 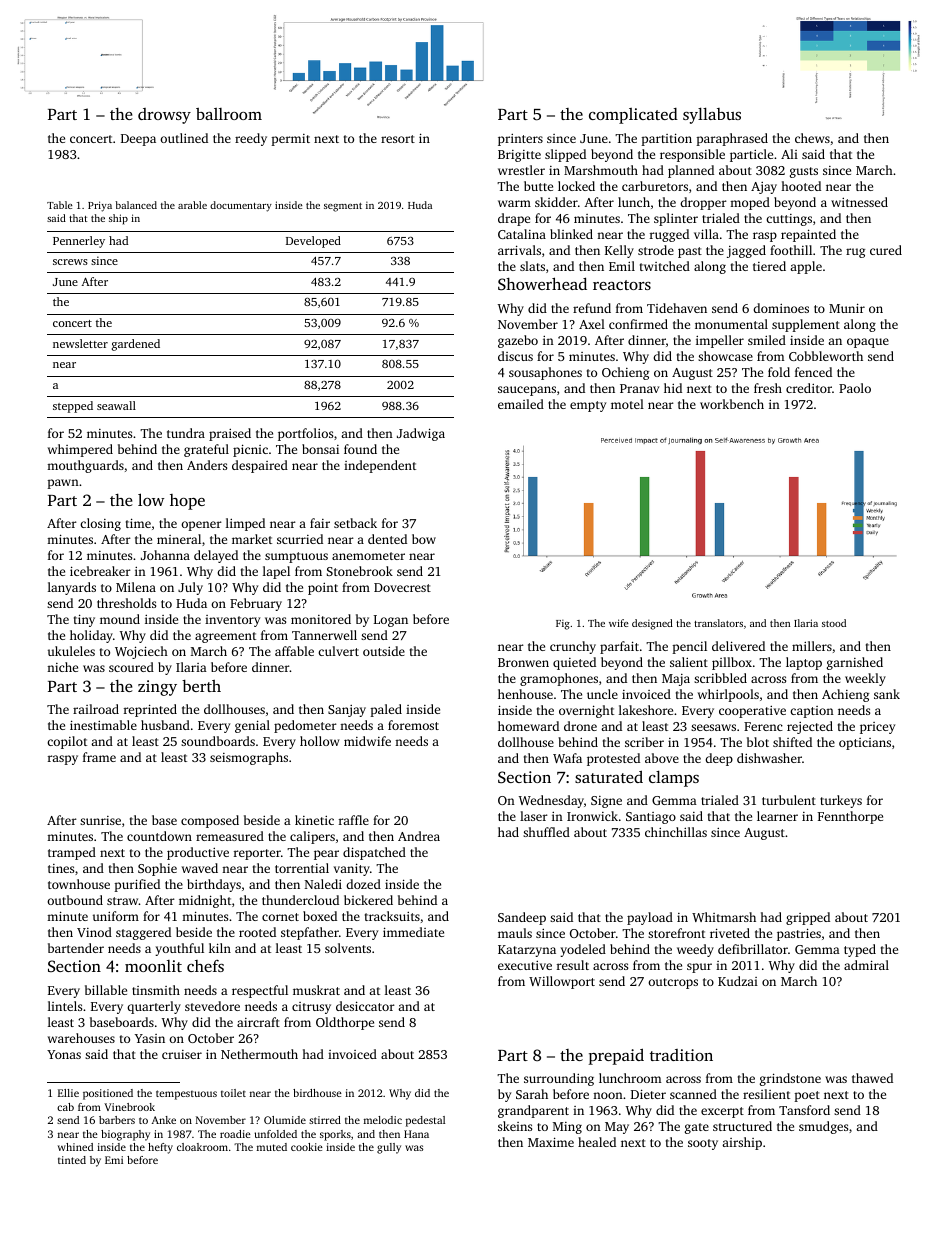 I want to click on biography, so click(x=125, y=1135).
